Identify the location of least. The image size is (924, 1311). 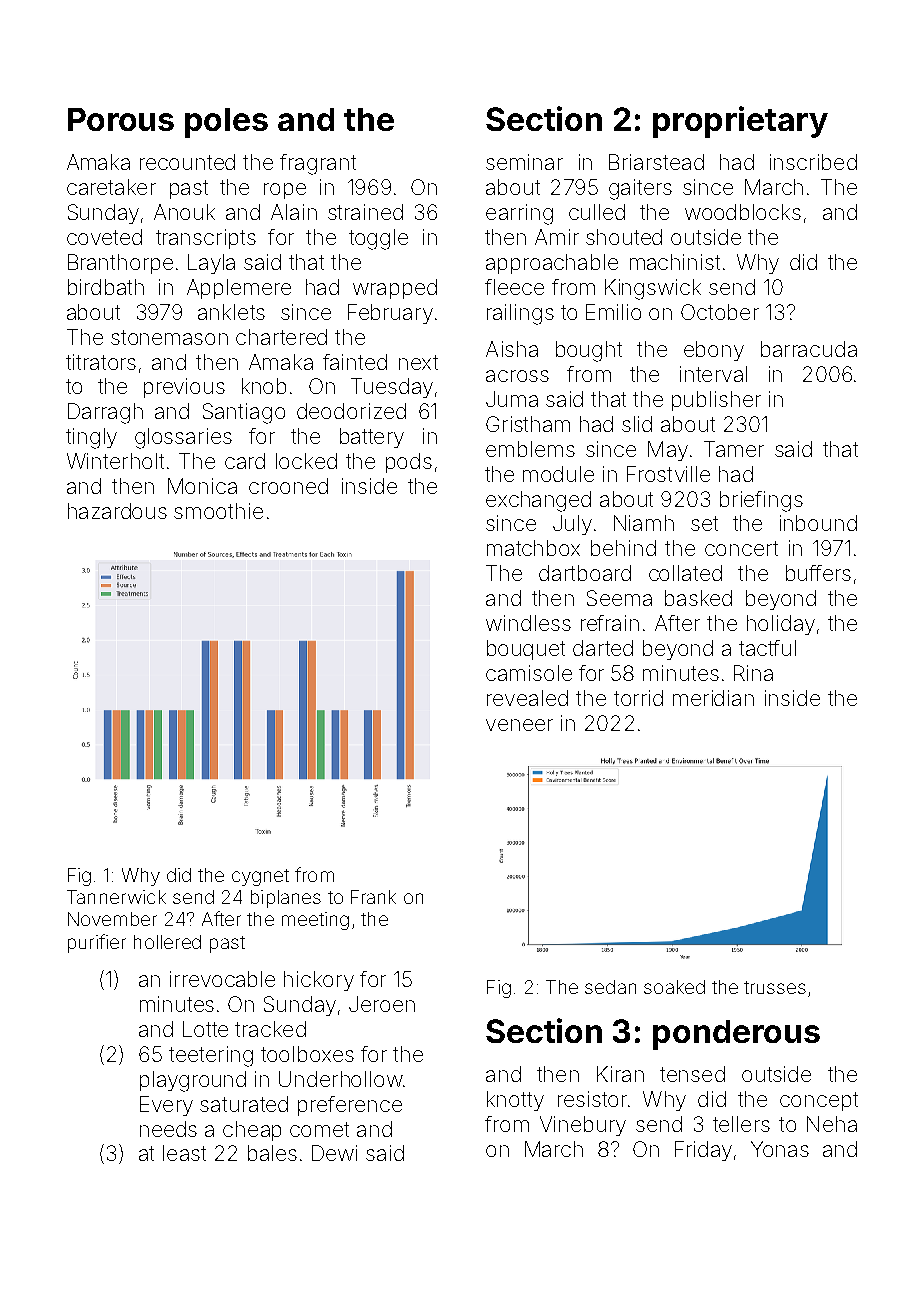
(184, 1153).
